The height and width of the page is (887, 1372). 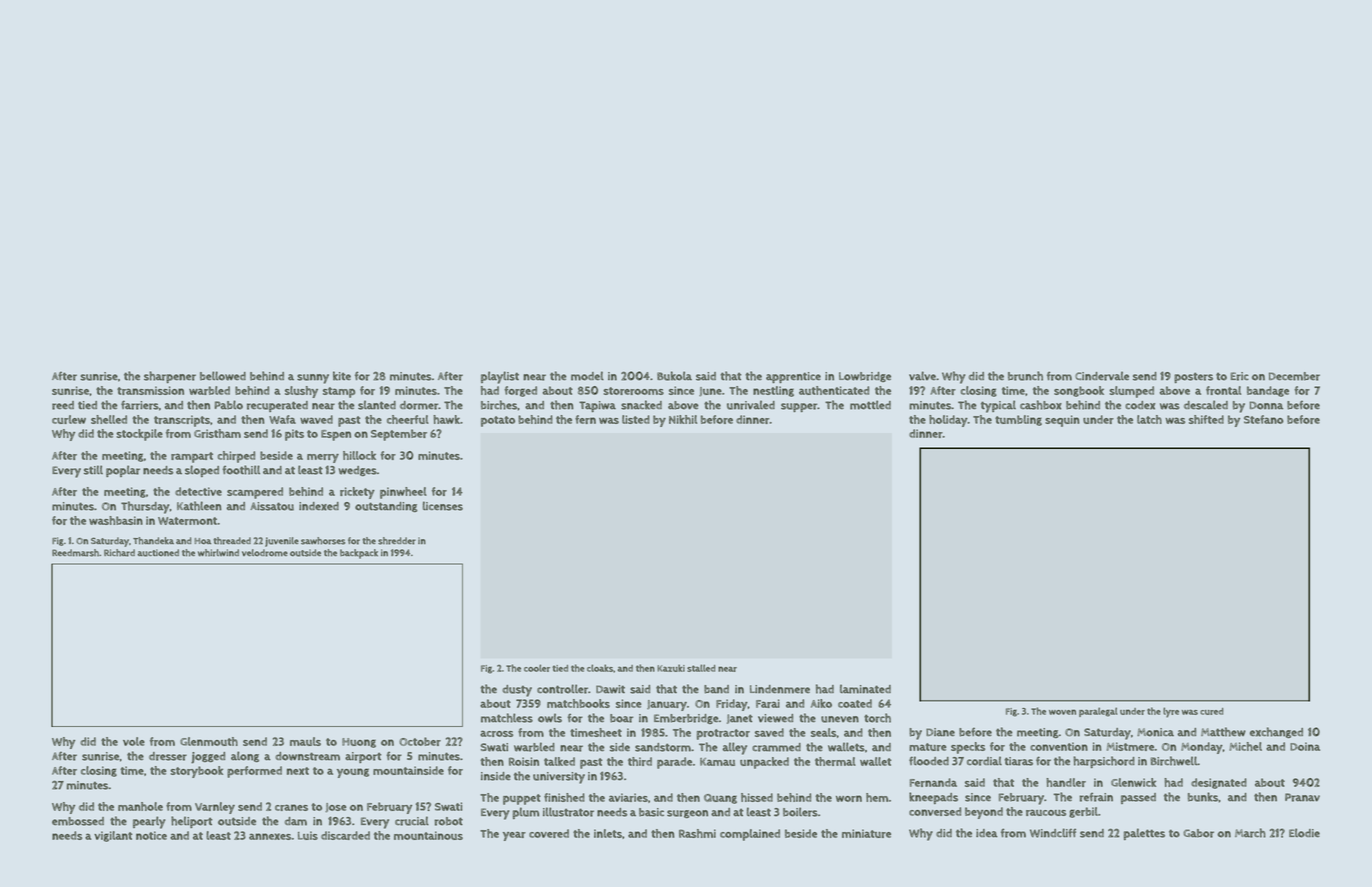 I want to click on Lowbridge, so click(x=865, y=377).
